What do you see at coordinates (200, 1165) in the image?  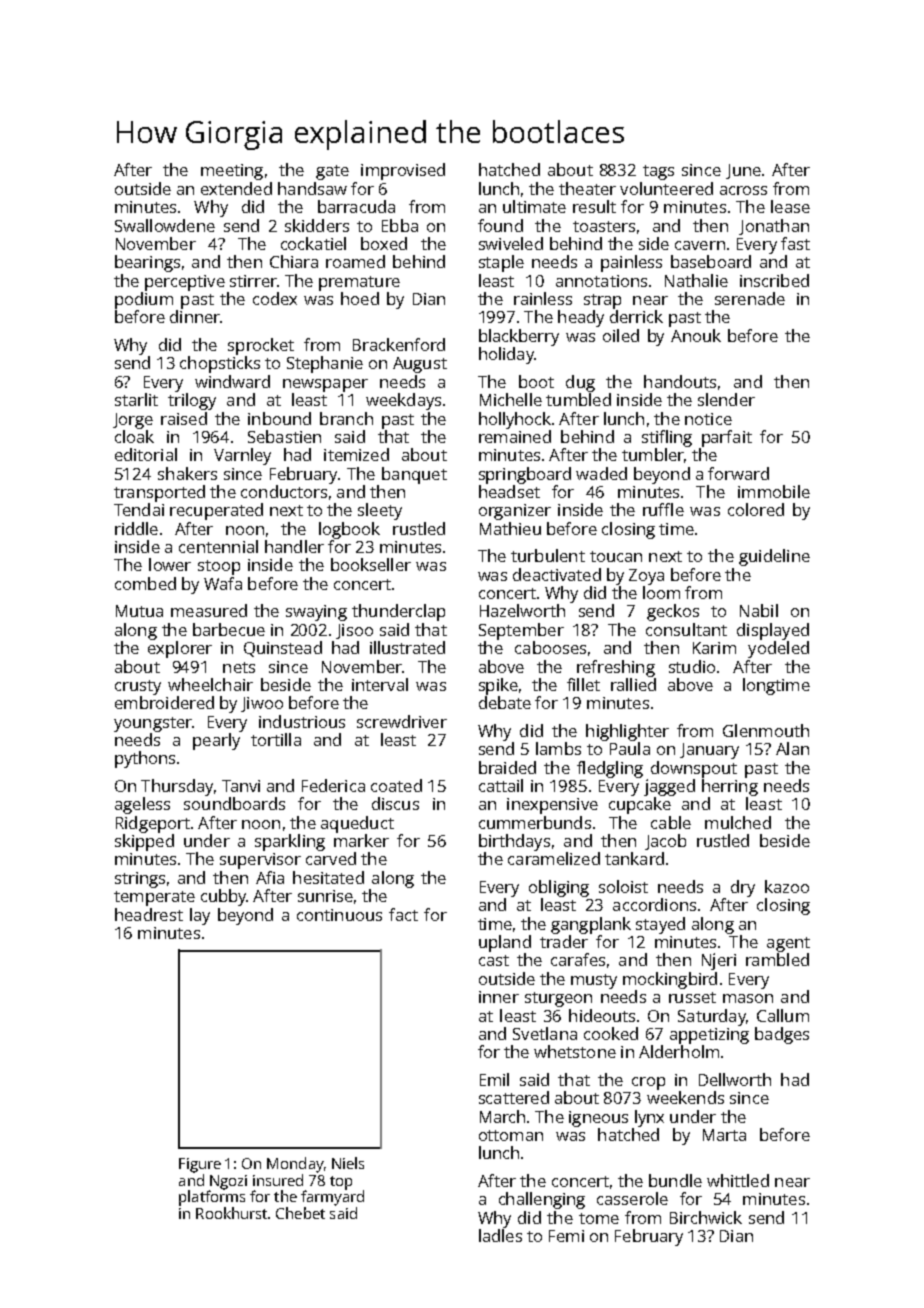 I see `Figure` at bounding box center [200, 1165].
